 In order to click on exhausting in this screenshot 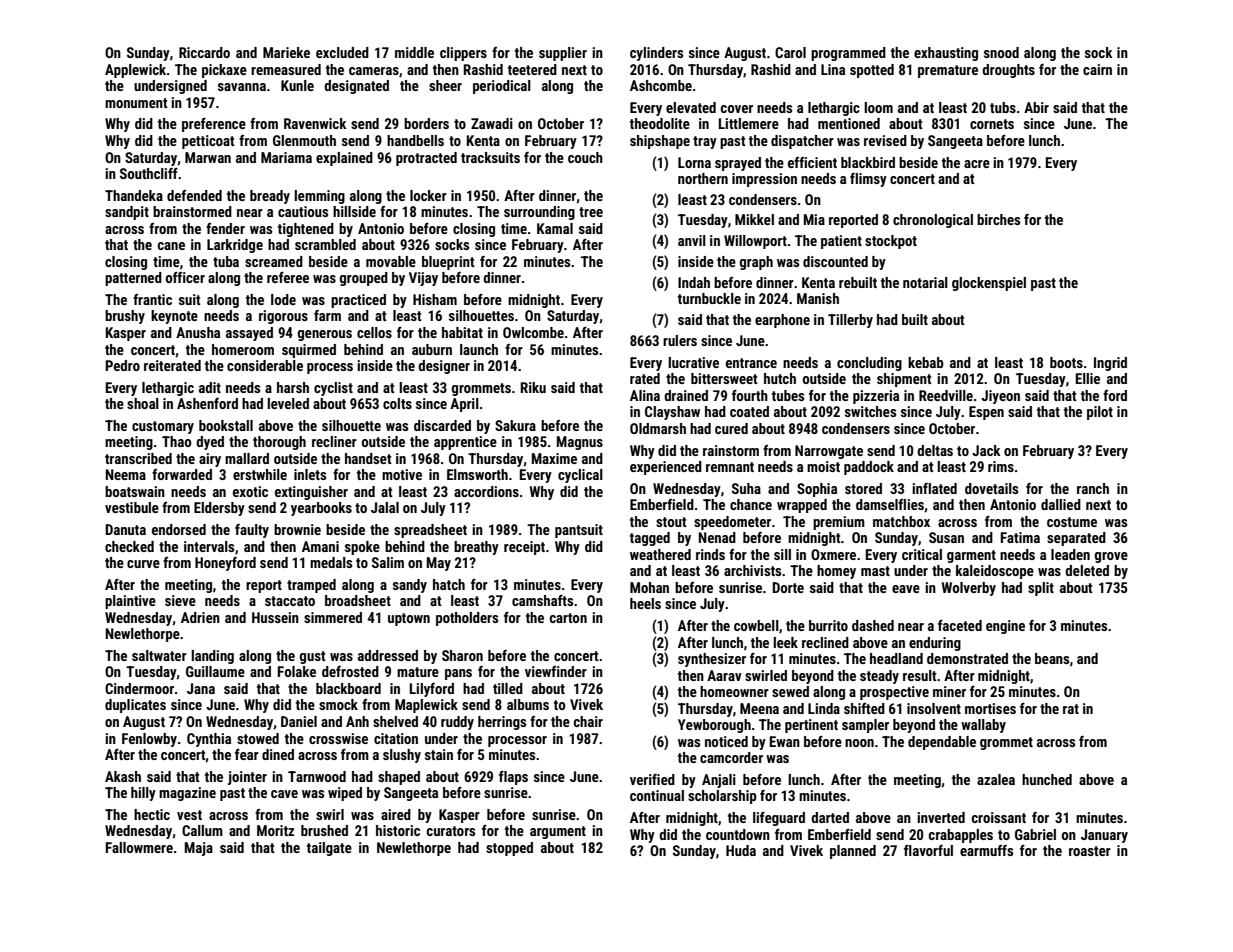, I will do `click(946, 54)`.
